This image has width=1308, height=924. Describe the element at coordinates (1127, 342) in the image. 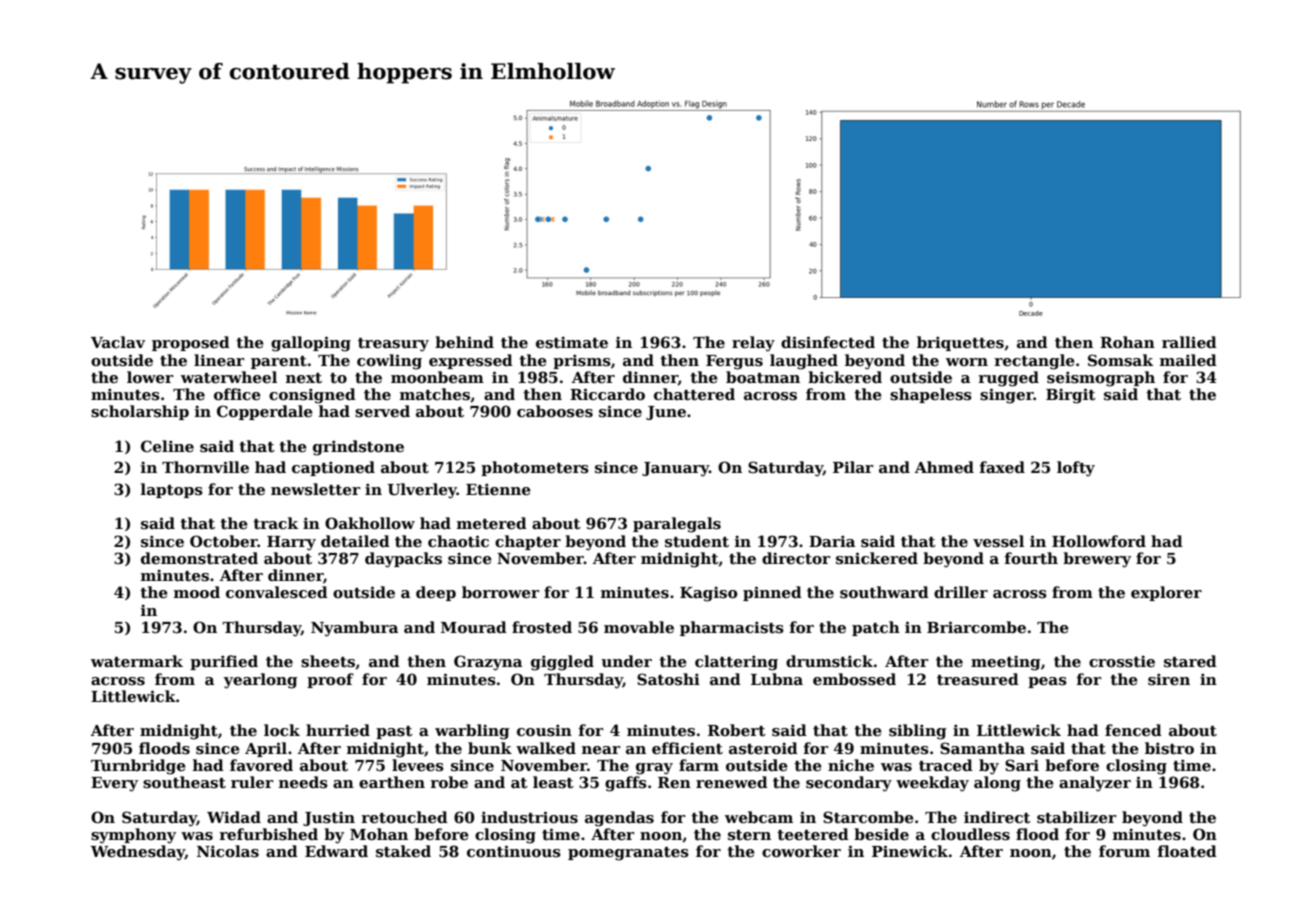

I see `Rohan` at that location.
